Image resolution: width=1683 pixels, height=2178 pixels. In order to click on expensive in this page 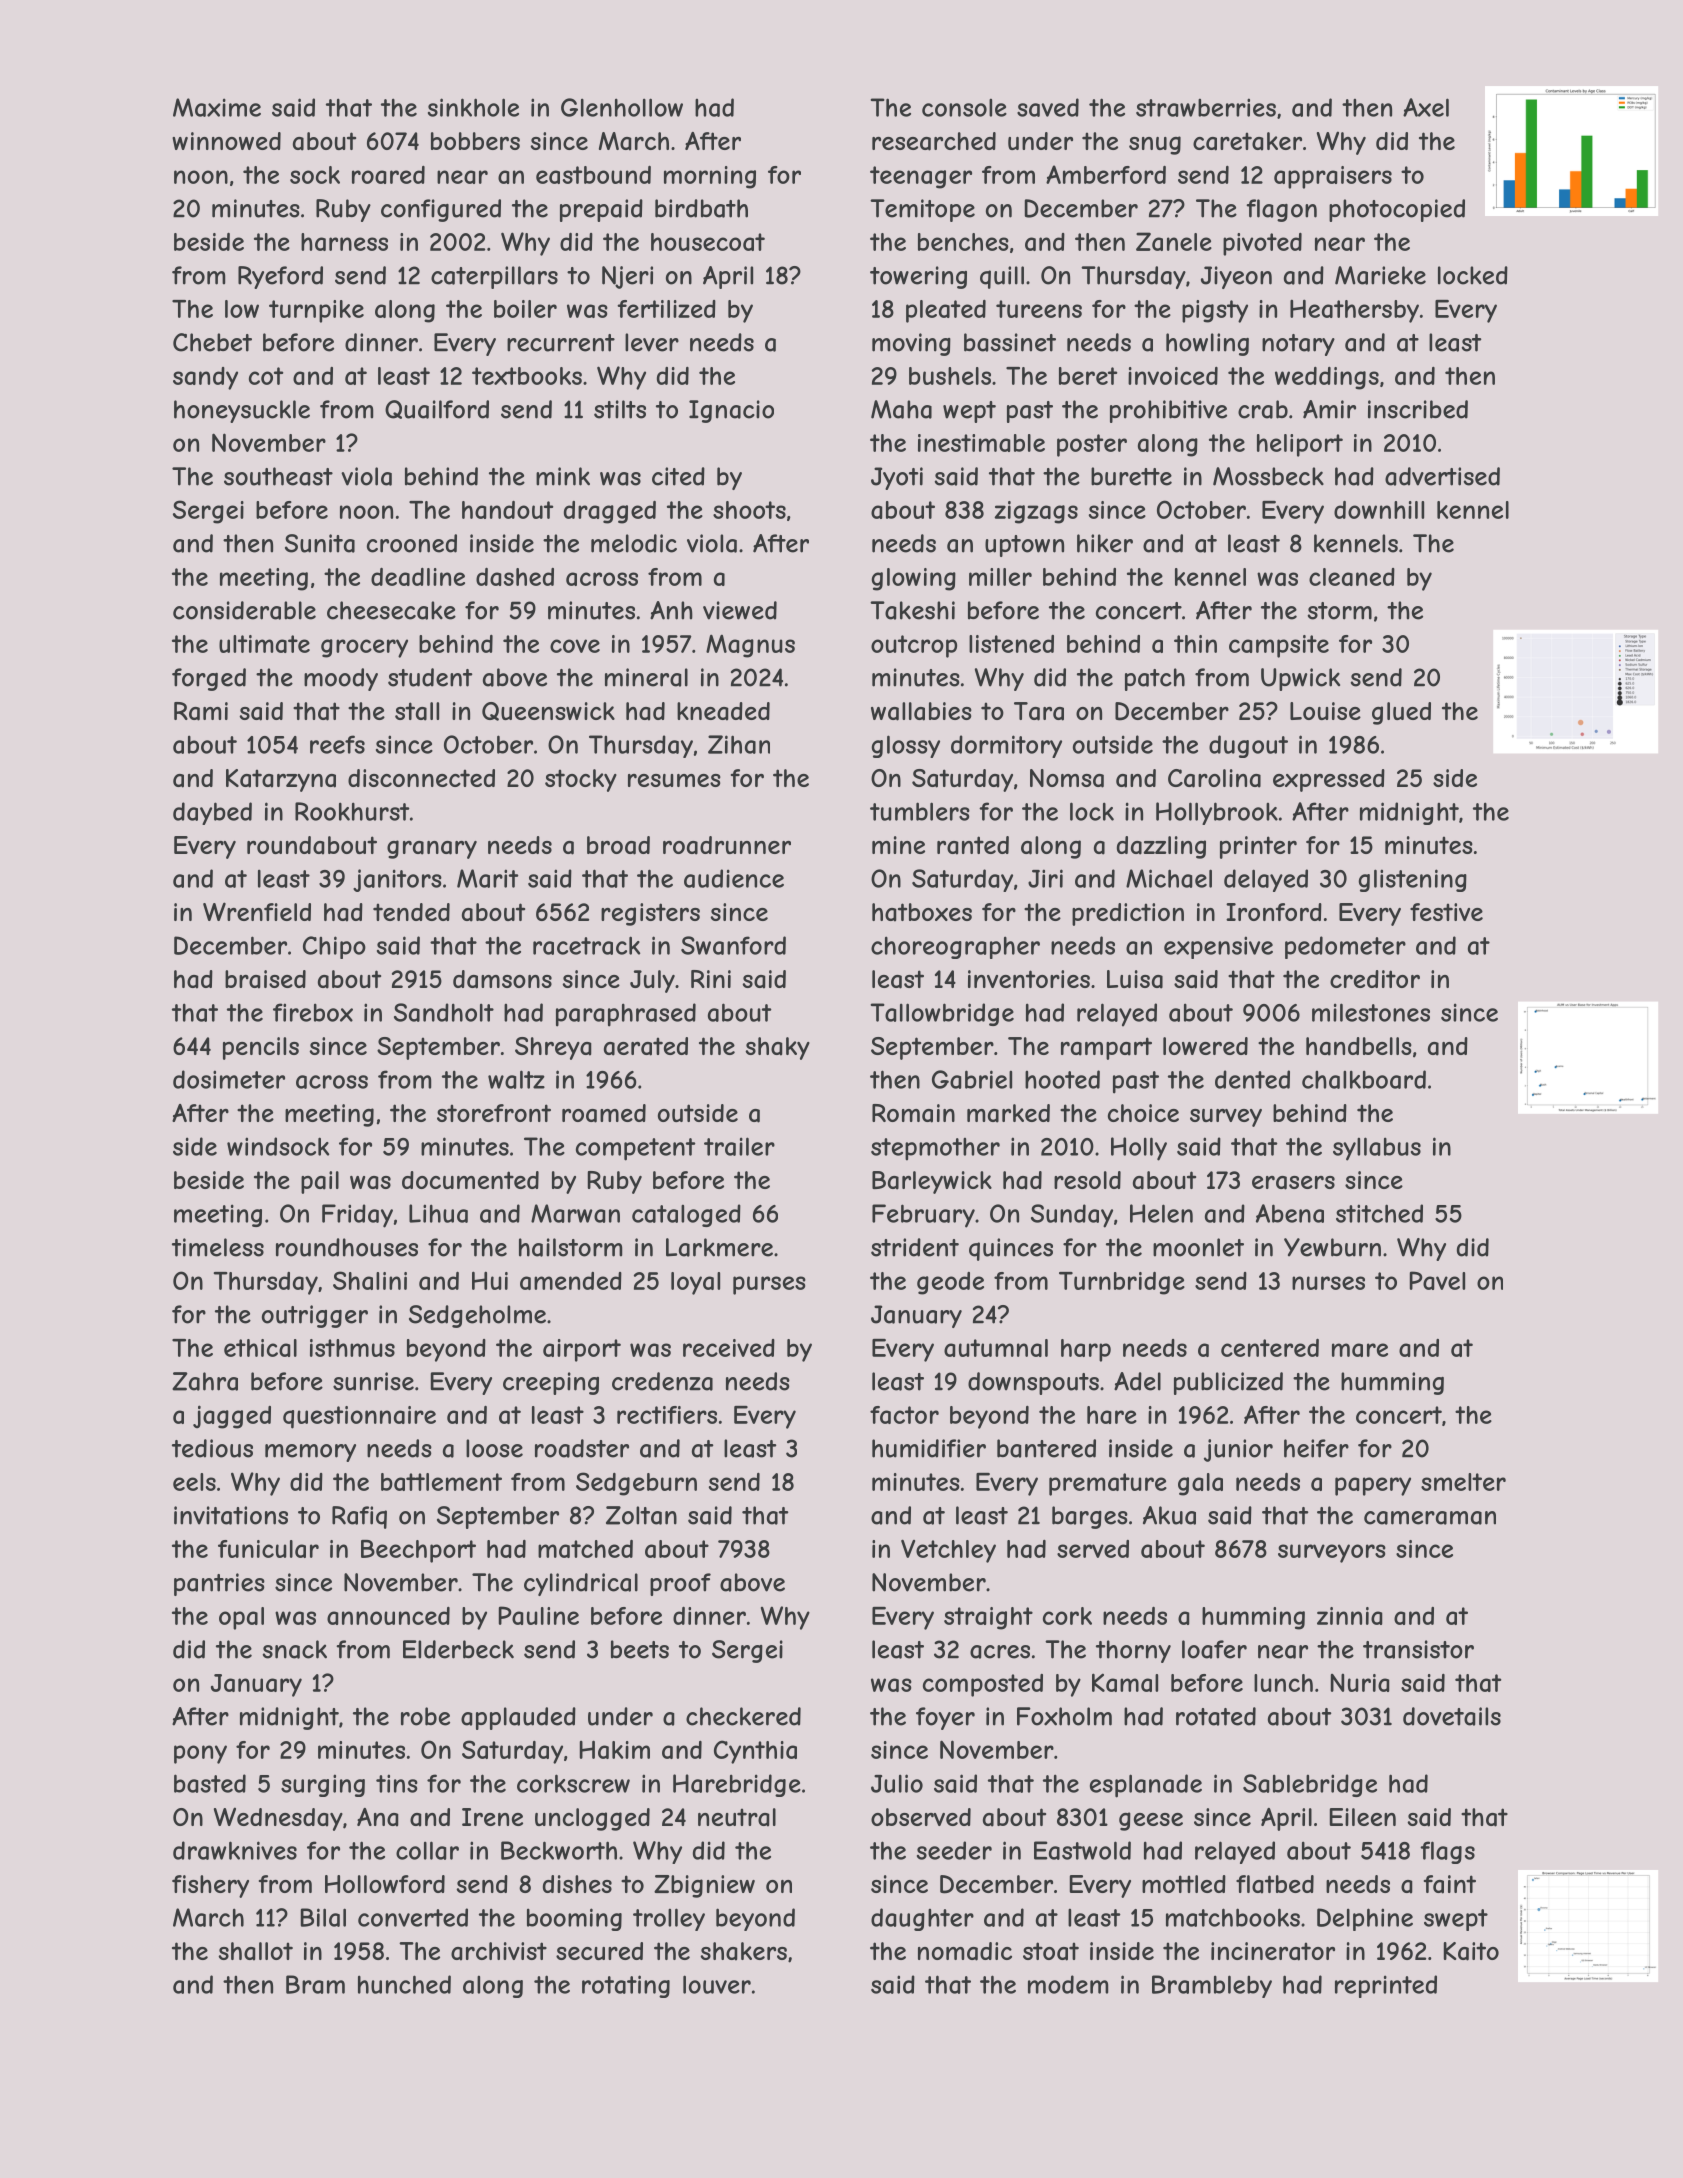, I will do `click(1218, 947)`.
